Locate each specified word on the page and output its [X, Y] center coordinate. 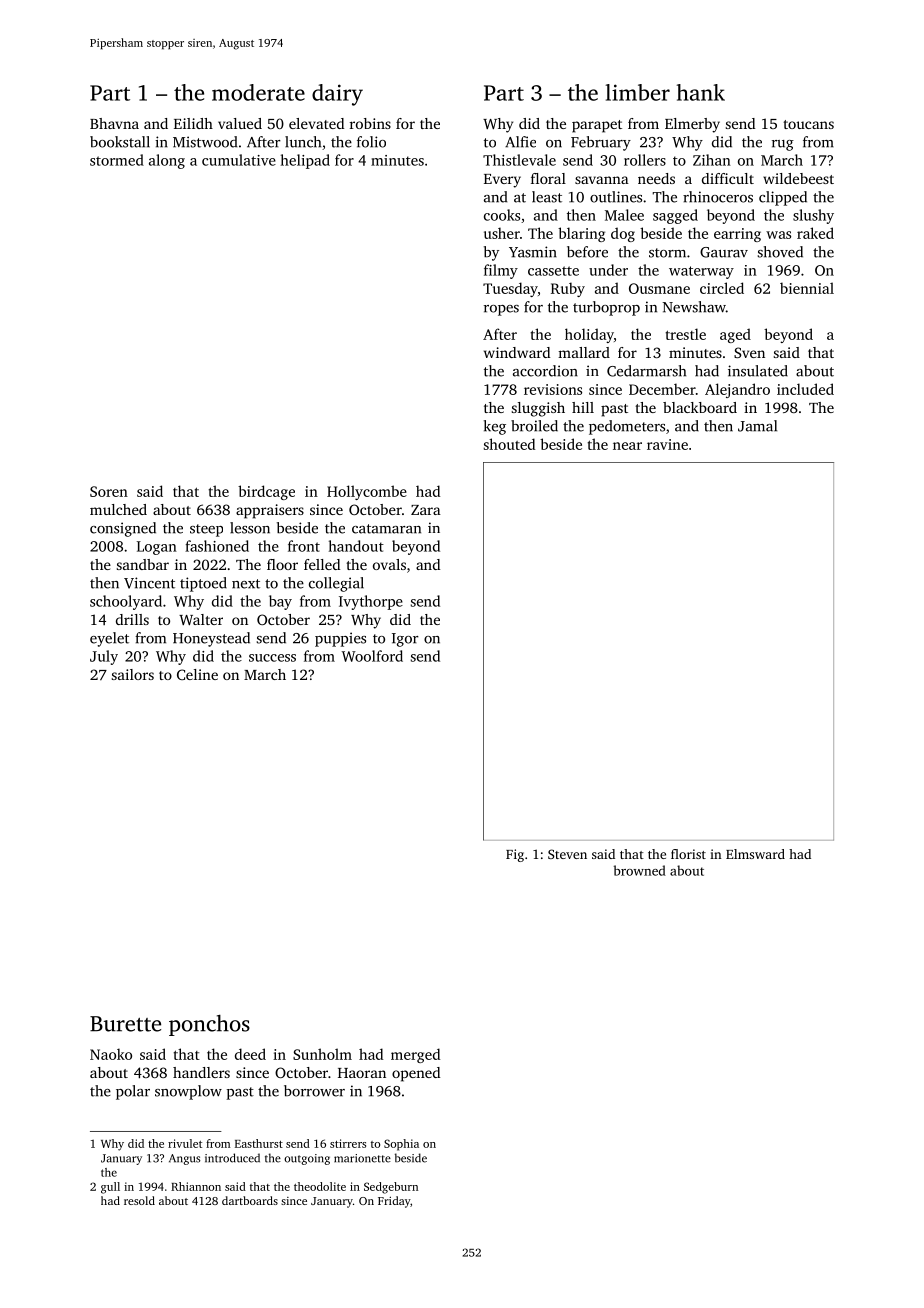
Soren [109, 491]
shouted [509, 444]
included [805, 389]
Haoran [362, 1073]
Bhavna [114, 123]
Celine [197, 674]
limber [637, 92]
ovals [389, 564]
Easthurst [259, 1143]
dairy [337, 95]
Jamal [757, 426]
